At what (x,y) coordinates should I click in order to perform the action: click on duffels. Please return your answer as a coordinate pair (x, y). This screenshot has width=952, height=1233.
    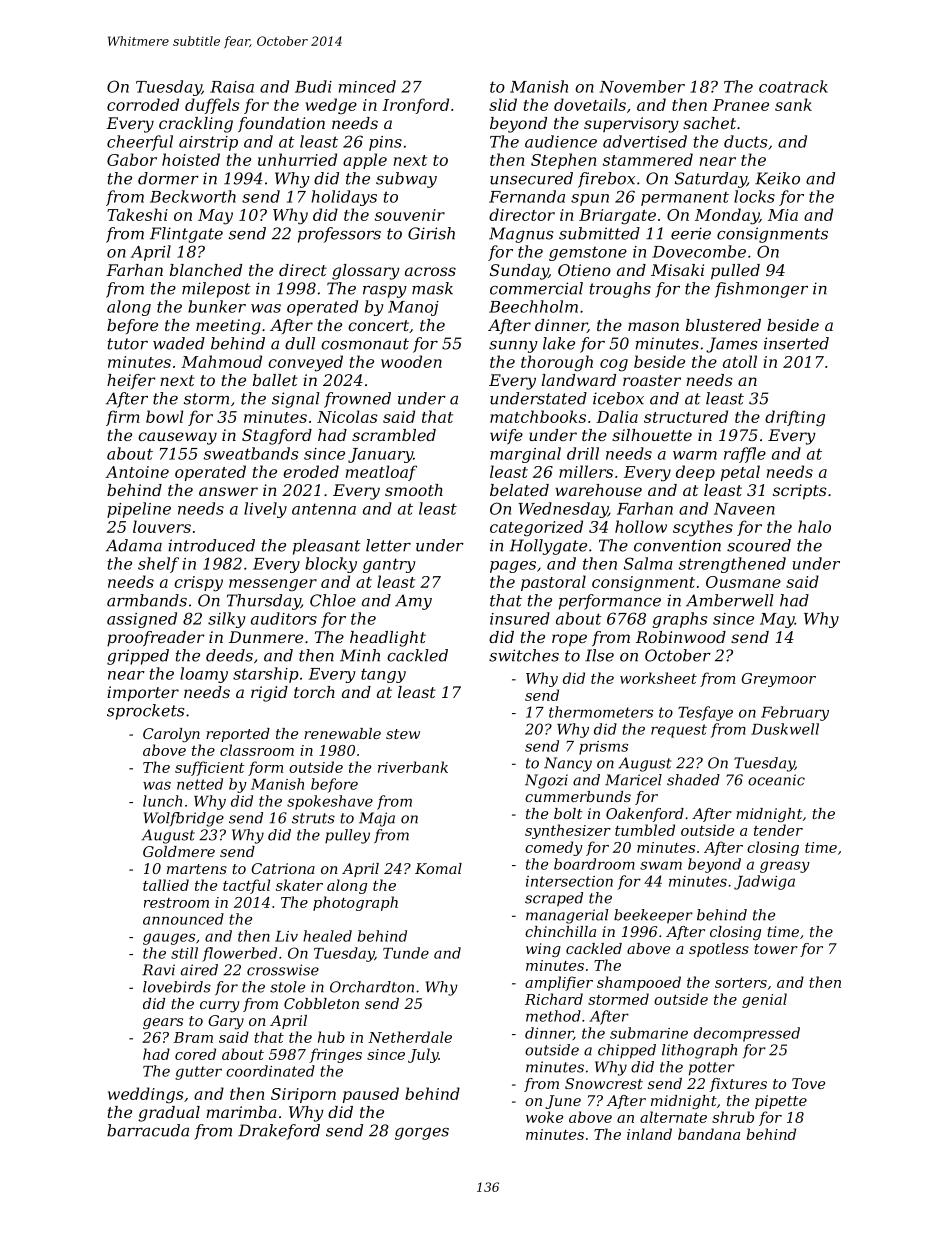
    Looking at the image, I should click on (212, 106).
